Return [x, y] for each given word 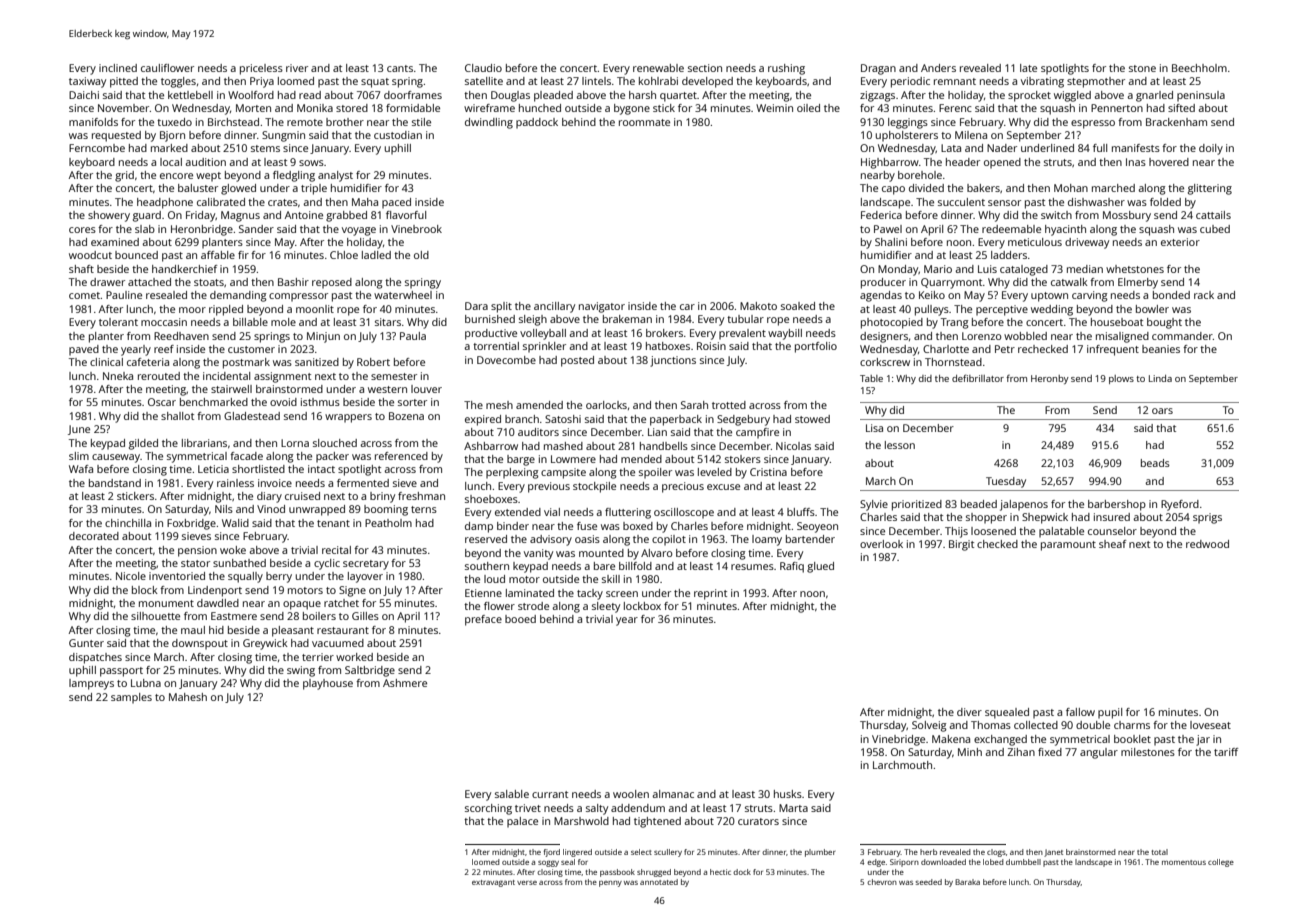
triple [314, 189]
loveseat [1210, 725]
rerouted [159, 376]
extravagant [493, 883]
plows [1121, 379]
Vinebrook [416, 229]
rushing [786, 69]
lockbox [642, 606]
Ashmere [405, 683]
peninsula [1201, 96]
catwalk [1069, 282]
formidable [413, 108]
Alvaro [657, 553]
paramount [1068, 546]
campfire [757, 433]
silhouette [155, 616]
